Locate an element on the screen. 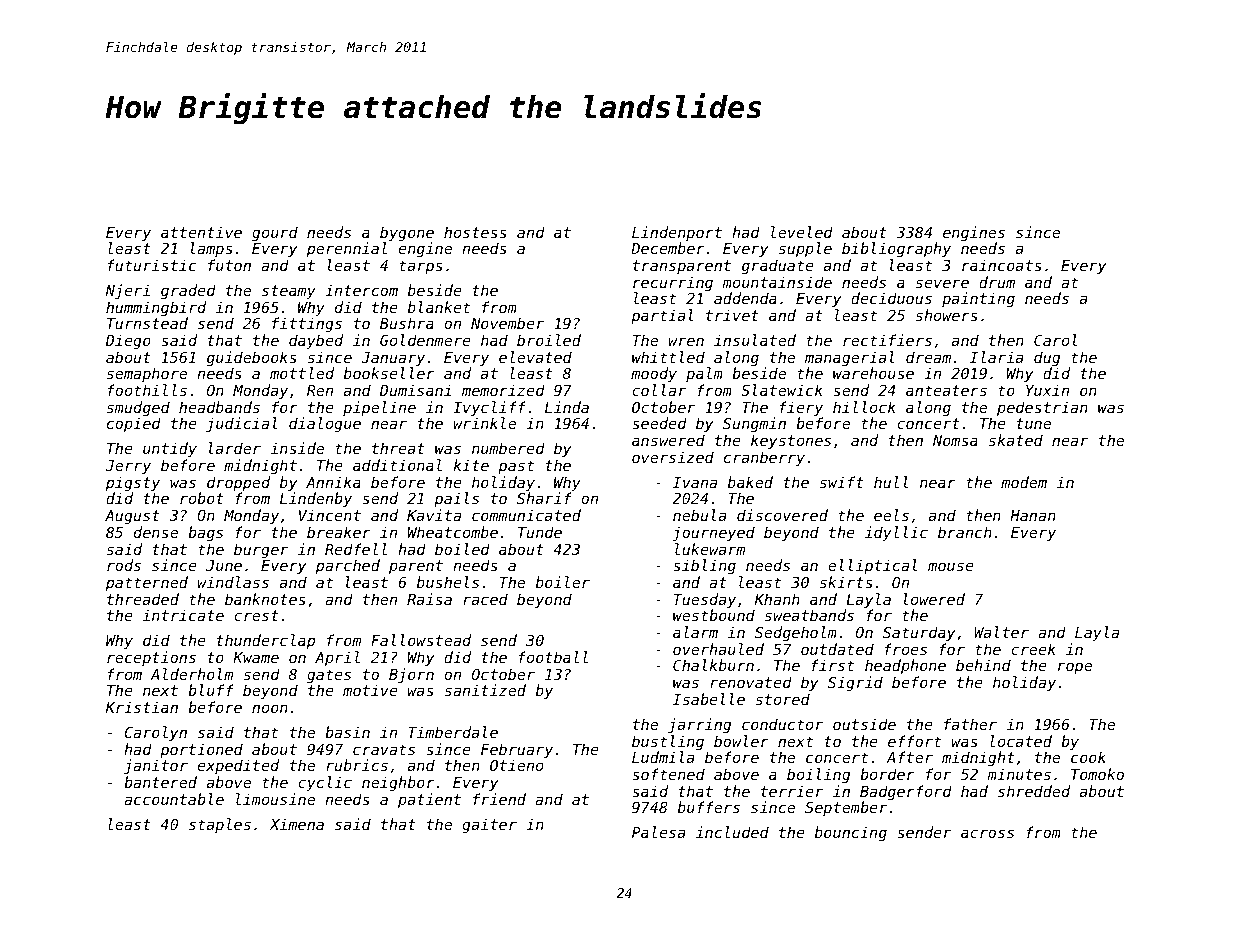 This screenshot has width=1233, height=952. steamy is located at coordinates (289, 292).
